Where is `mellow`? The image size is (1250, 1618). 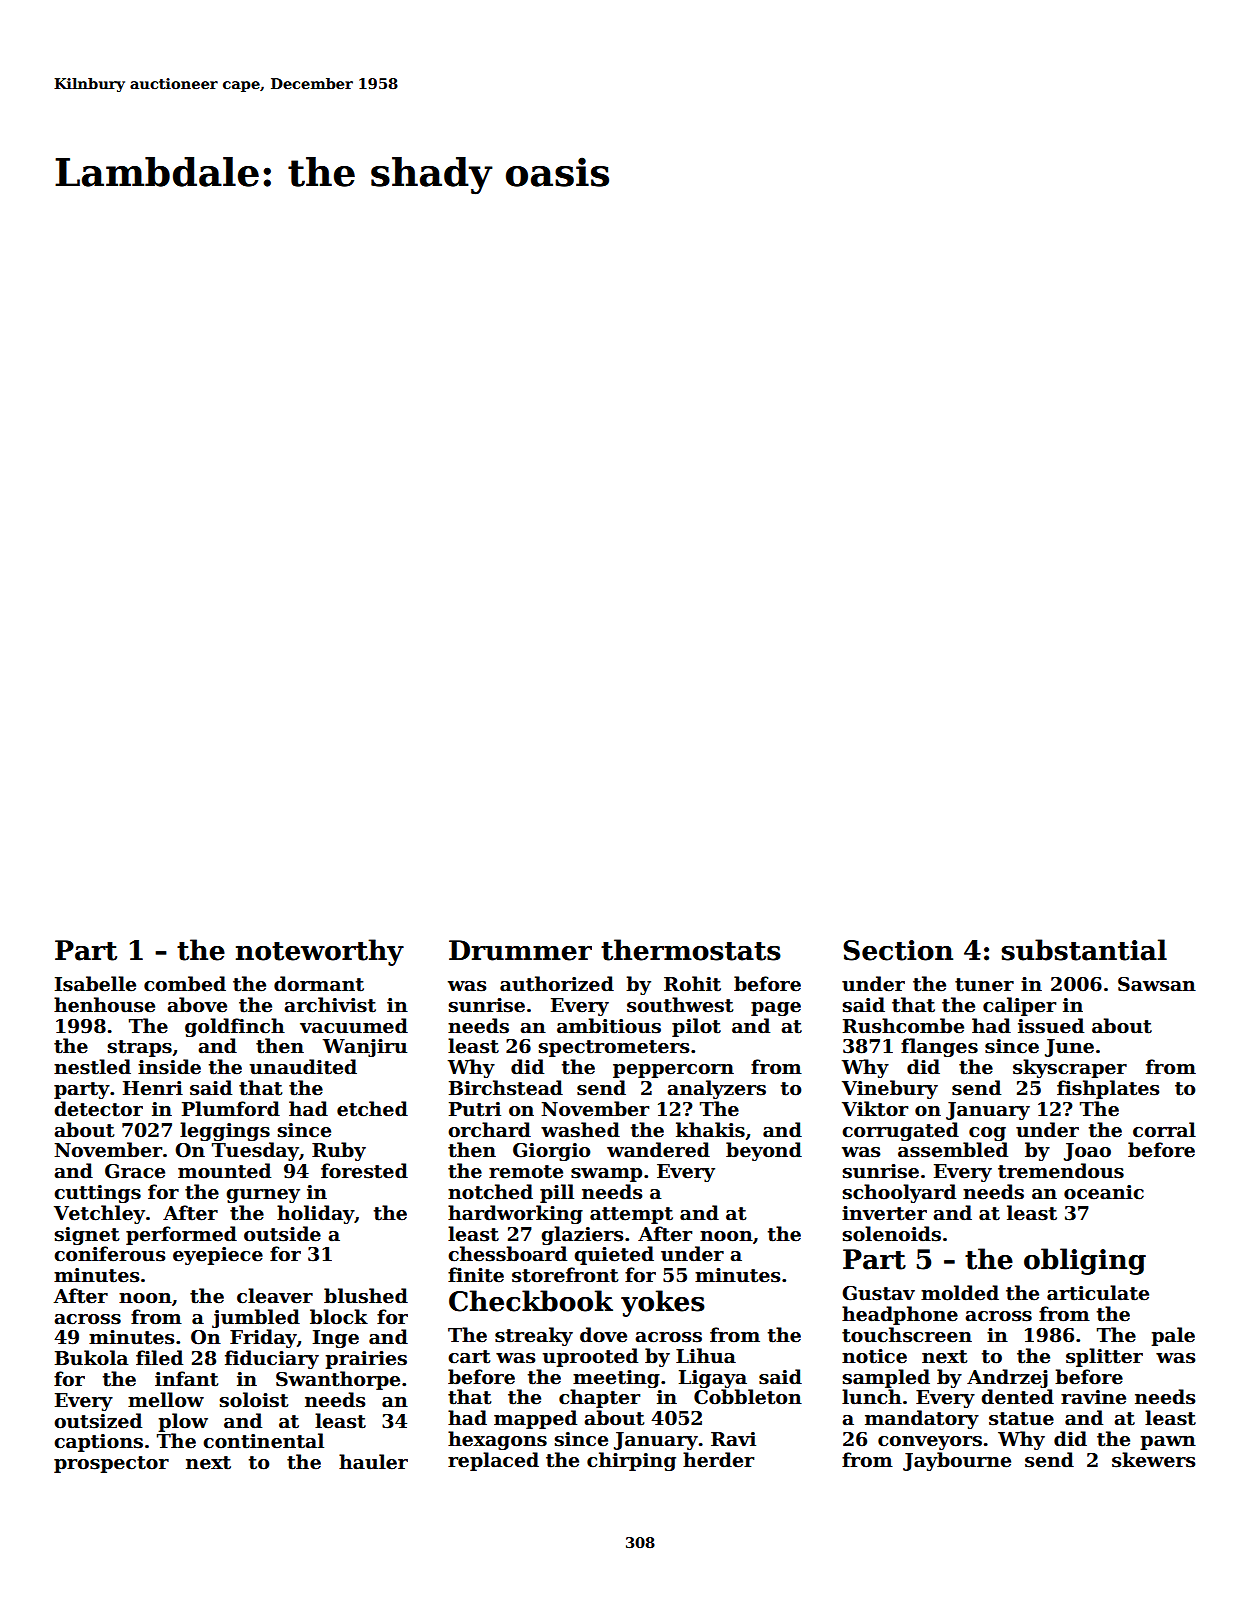
mellow is located at coordinates (166, 1400).
